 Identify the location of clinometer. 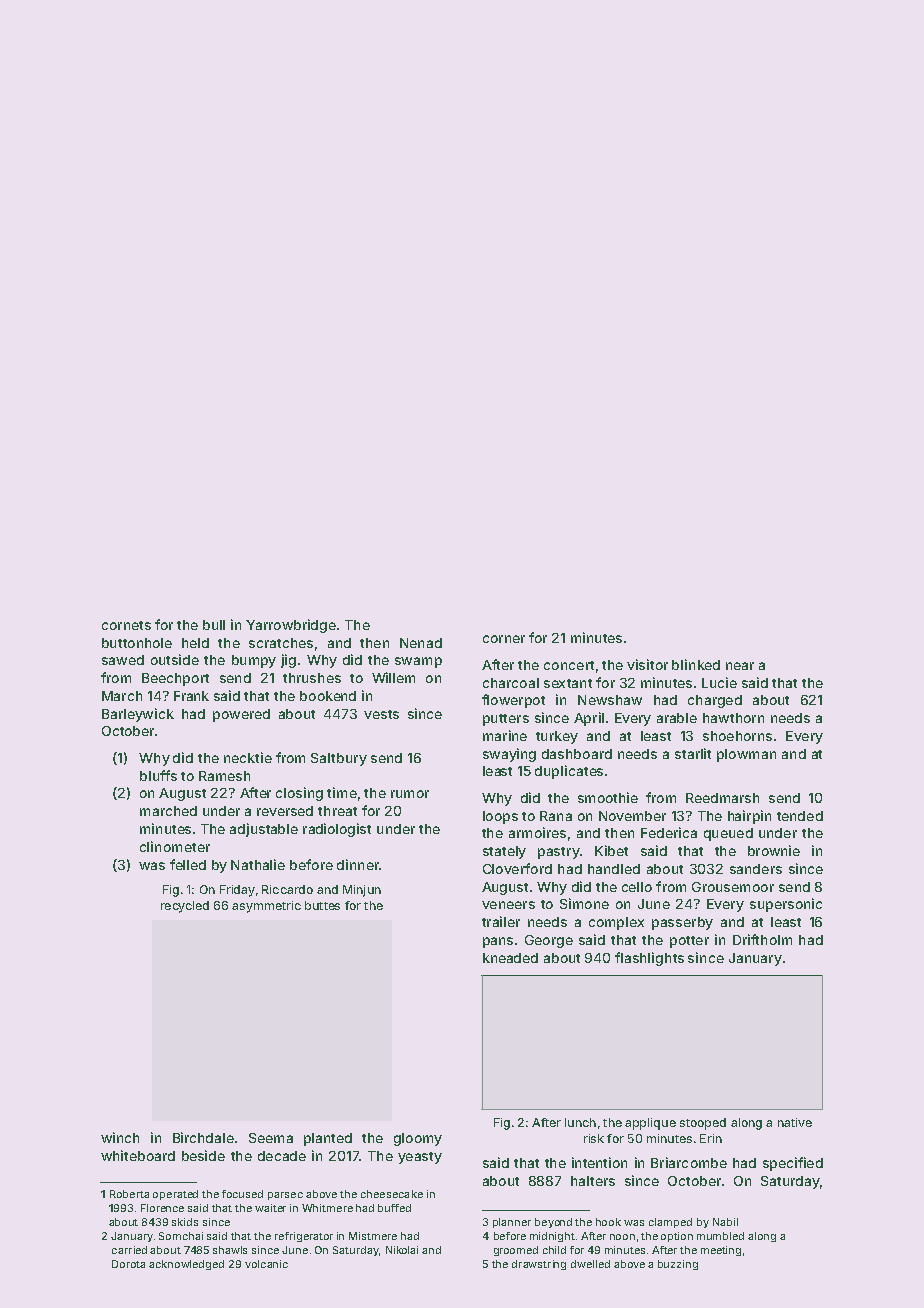
(175, 846).
